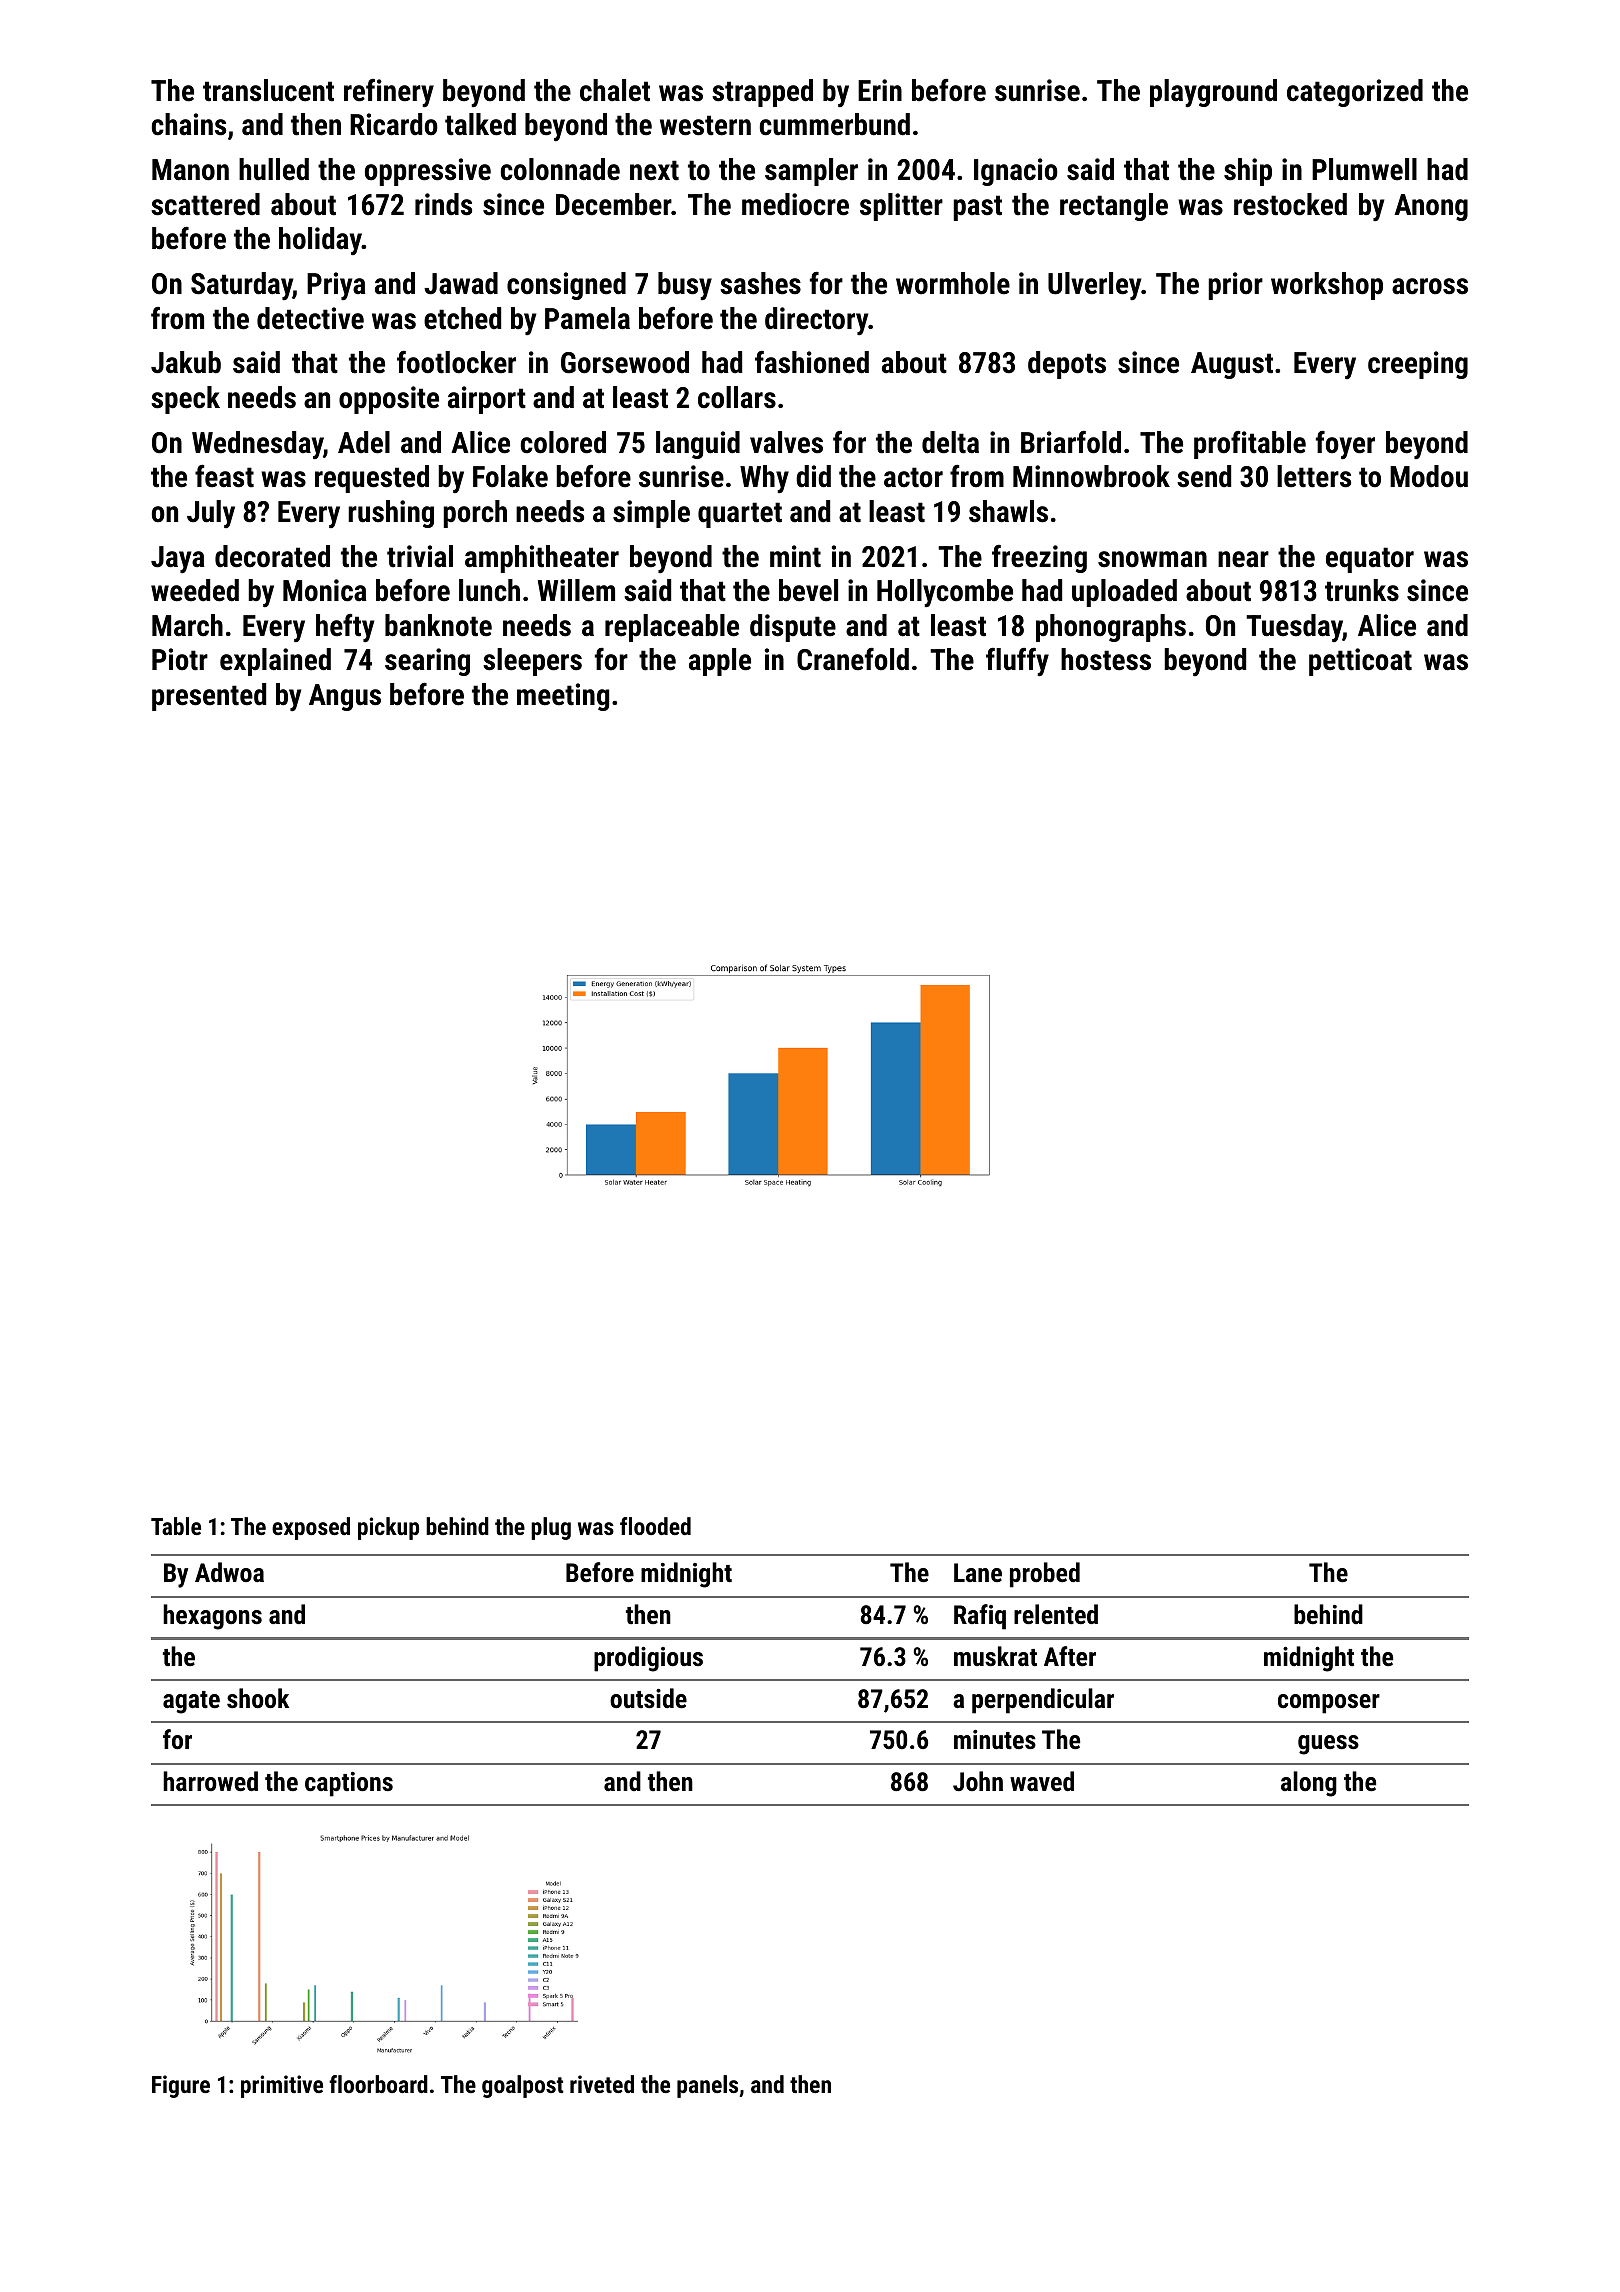 The image size is (1620, 2292). I want to click on dispute, so click(793, 628).
